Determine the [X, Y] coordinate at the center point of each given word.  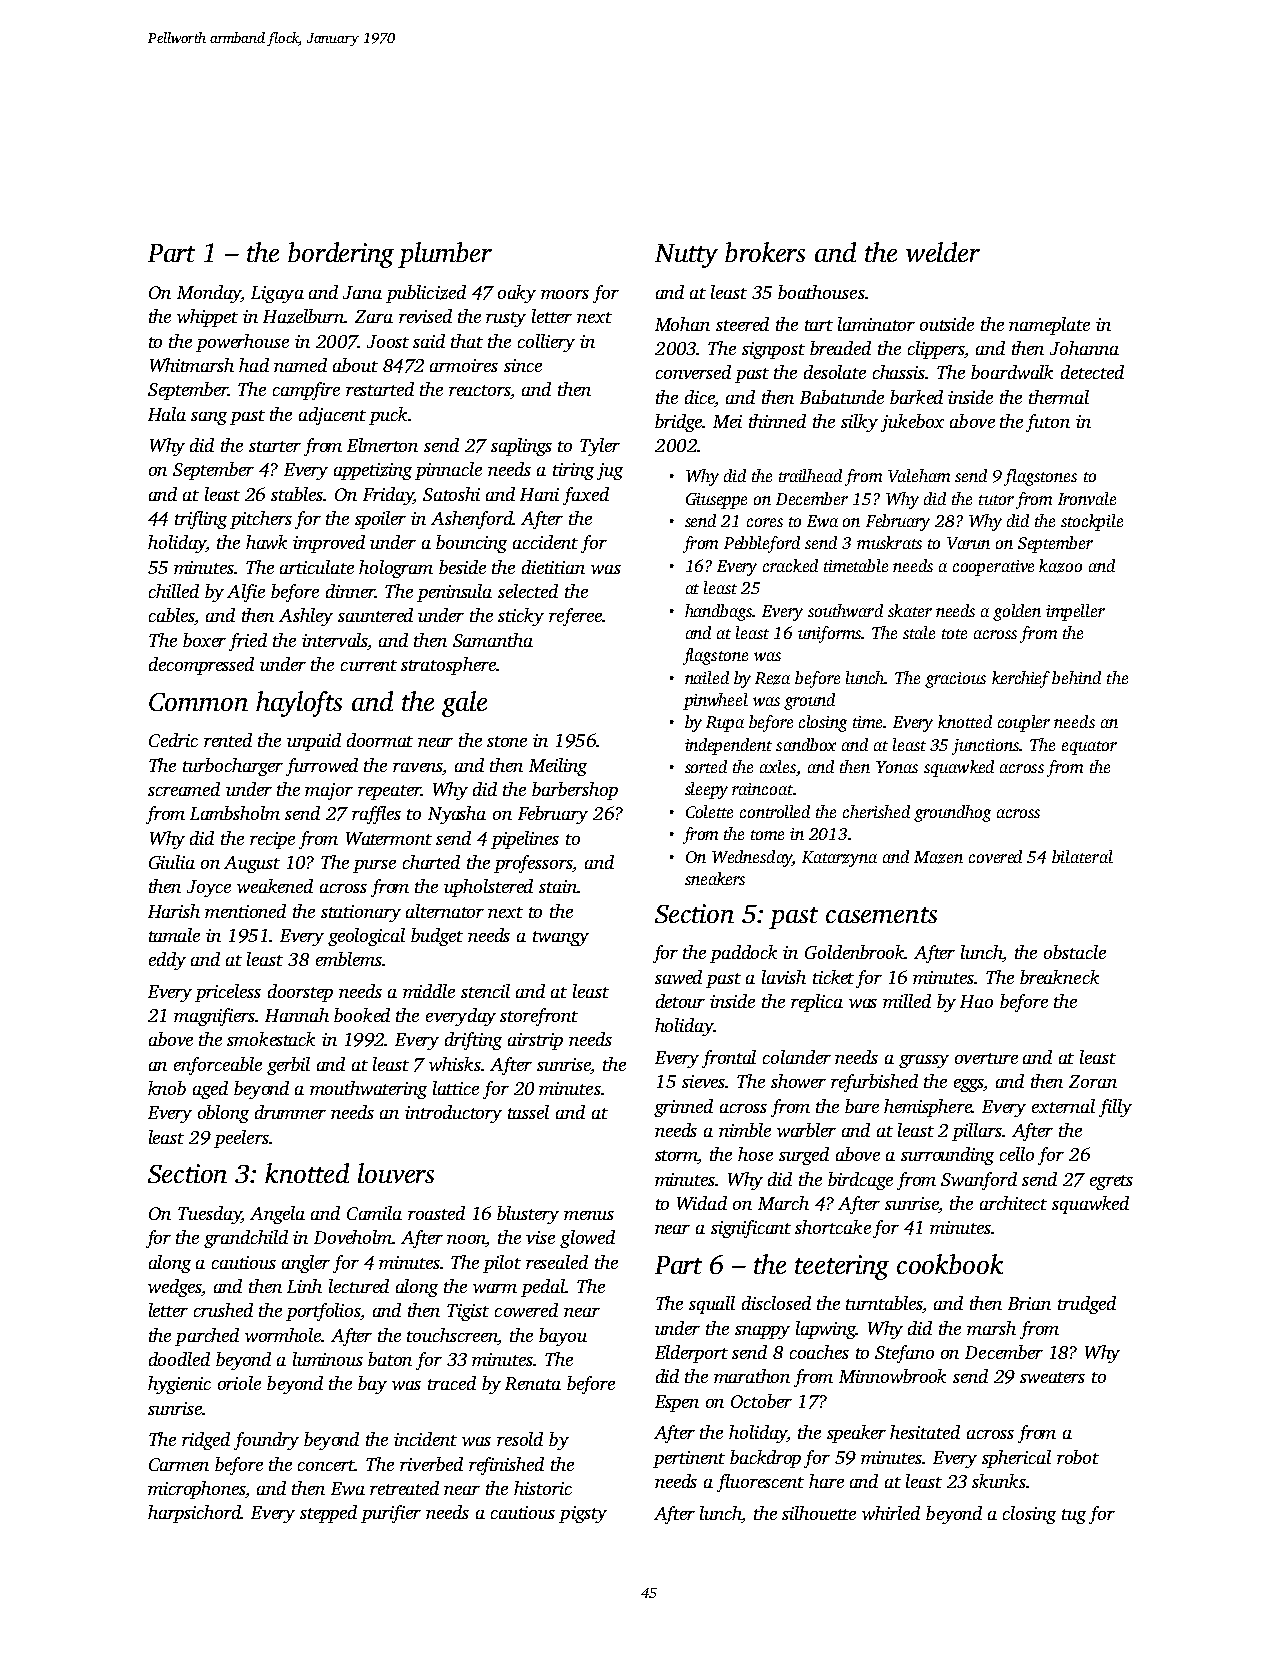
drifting [473, 1041]
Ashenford [472, 520]
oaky [517, 294]
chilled [174, 591]
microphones [197, 1490]
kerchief [1021, 679]
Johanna [1084, 348]
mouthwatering [368, 1090]
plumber [445, 255]
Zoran [1093, 1081]
